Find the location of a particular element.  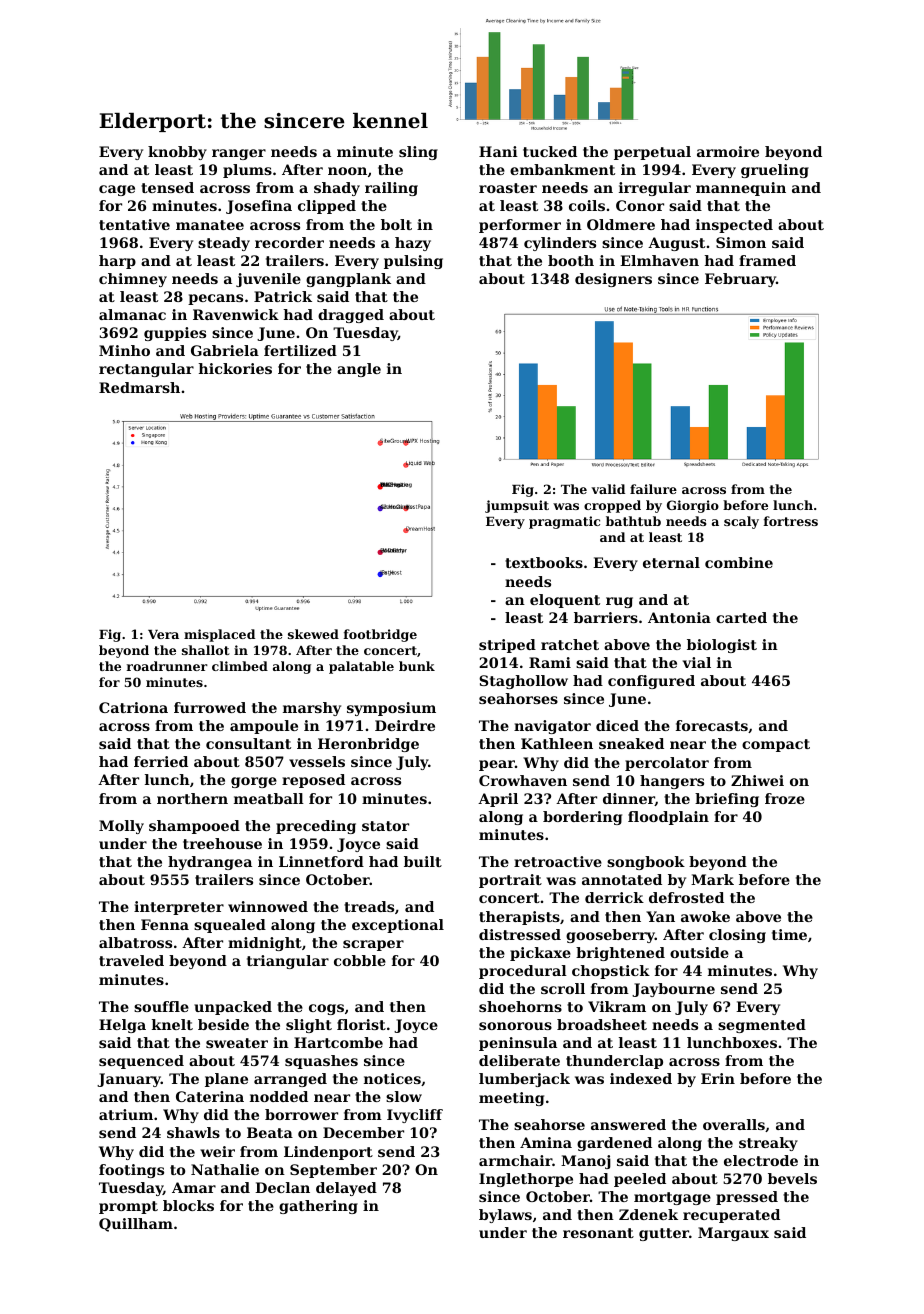

pragmatic is located at coordinates (564, 522).
